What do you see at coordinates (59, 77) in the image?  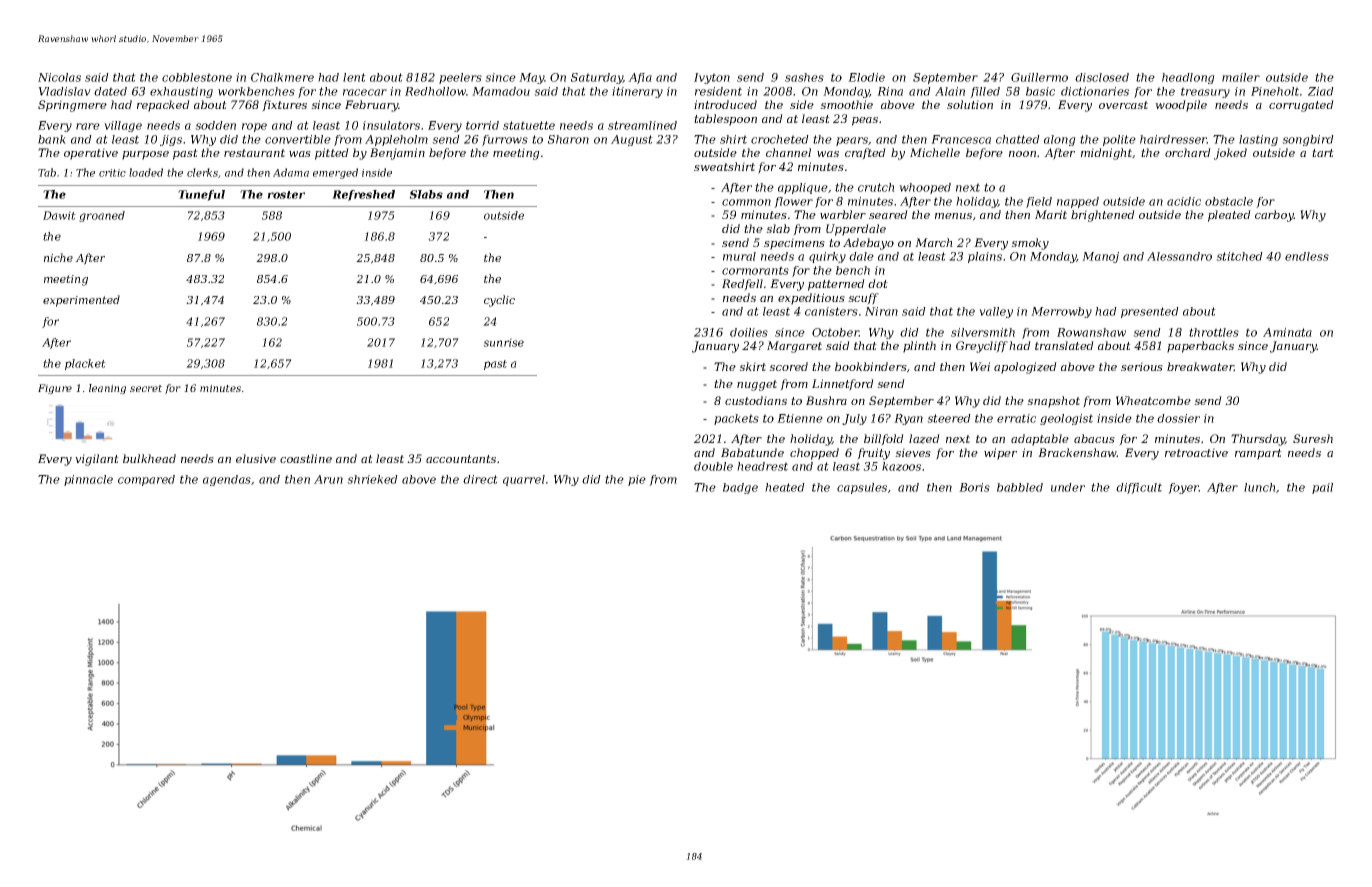 I see `Nicolas` at bounding box center [59, 77].
